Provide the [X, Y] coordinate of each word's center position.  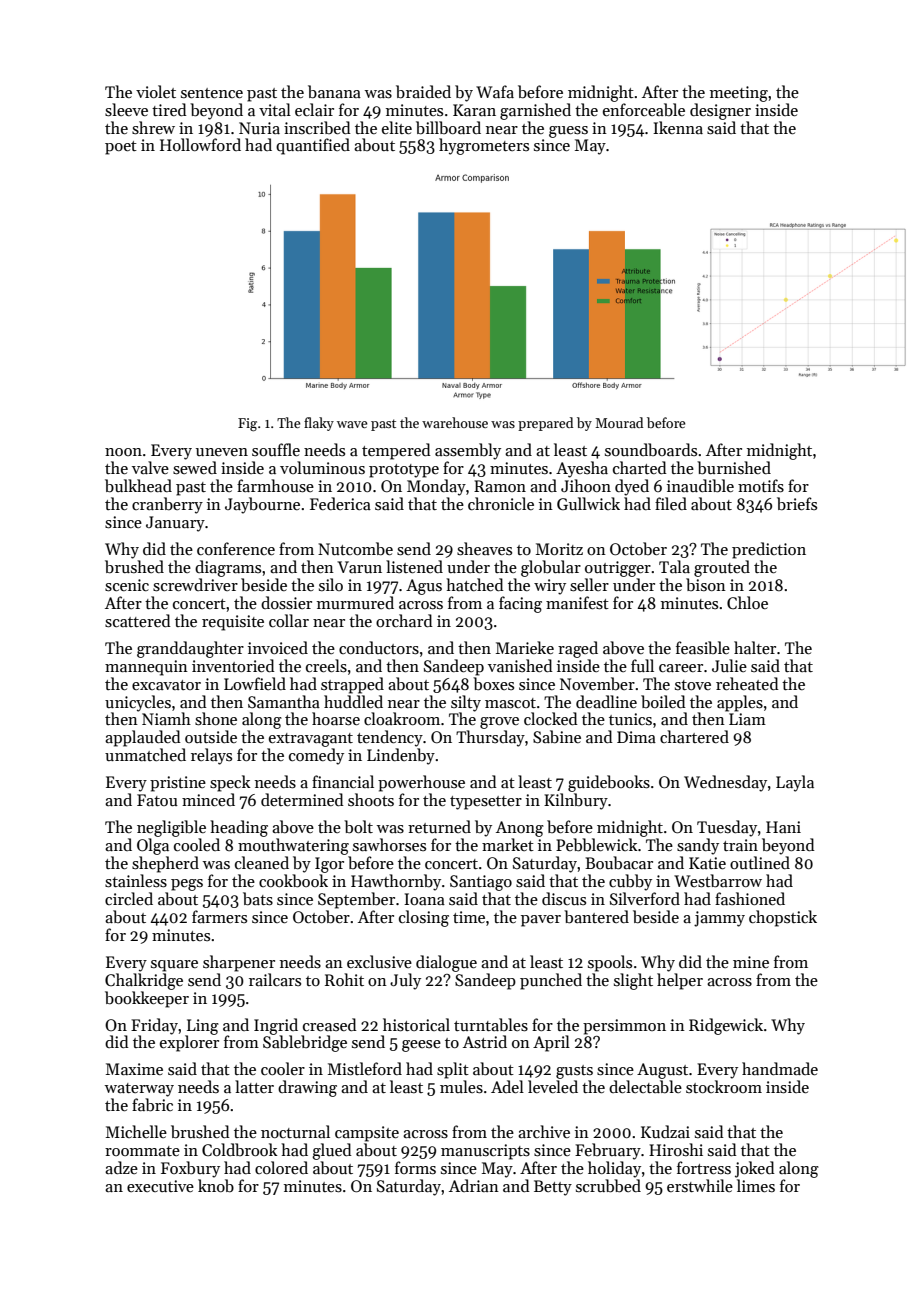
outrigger [618, 569]
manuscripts [485, 1152]
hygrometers [484, 146]
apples [740, 703]
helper [680, 981]
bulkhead [138, 485]
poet [121, 148]
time [469, 917]
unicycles [138, 703]
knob [216, 1185]
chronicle [501, 503]
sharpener [239, 963]
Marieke [525, 647]
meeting [739, 94]
